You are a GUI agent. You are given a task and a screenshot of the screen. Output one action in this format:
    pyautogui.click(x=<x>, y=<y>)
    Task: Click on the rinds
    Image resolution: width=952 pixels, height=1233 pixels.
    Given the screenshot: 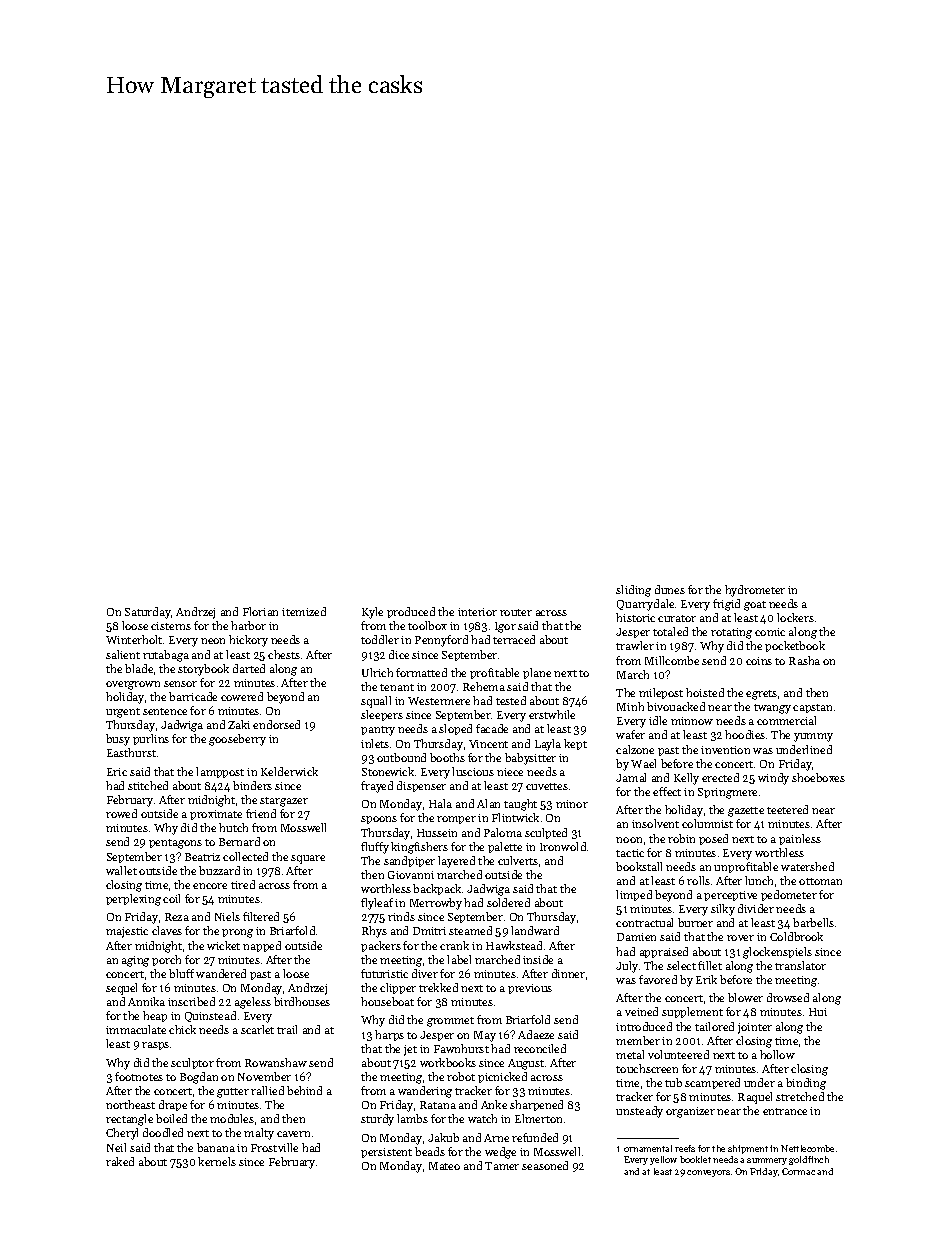 What is the action you would take?
    pyautogui.click(x=401, y=916)
